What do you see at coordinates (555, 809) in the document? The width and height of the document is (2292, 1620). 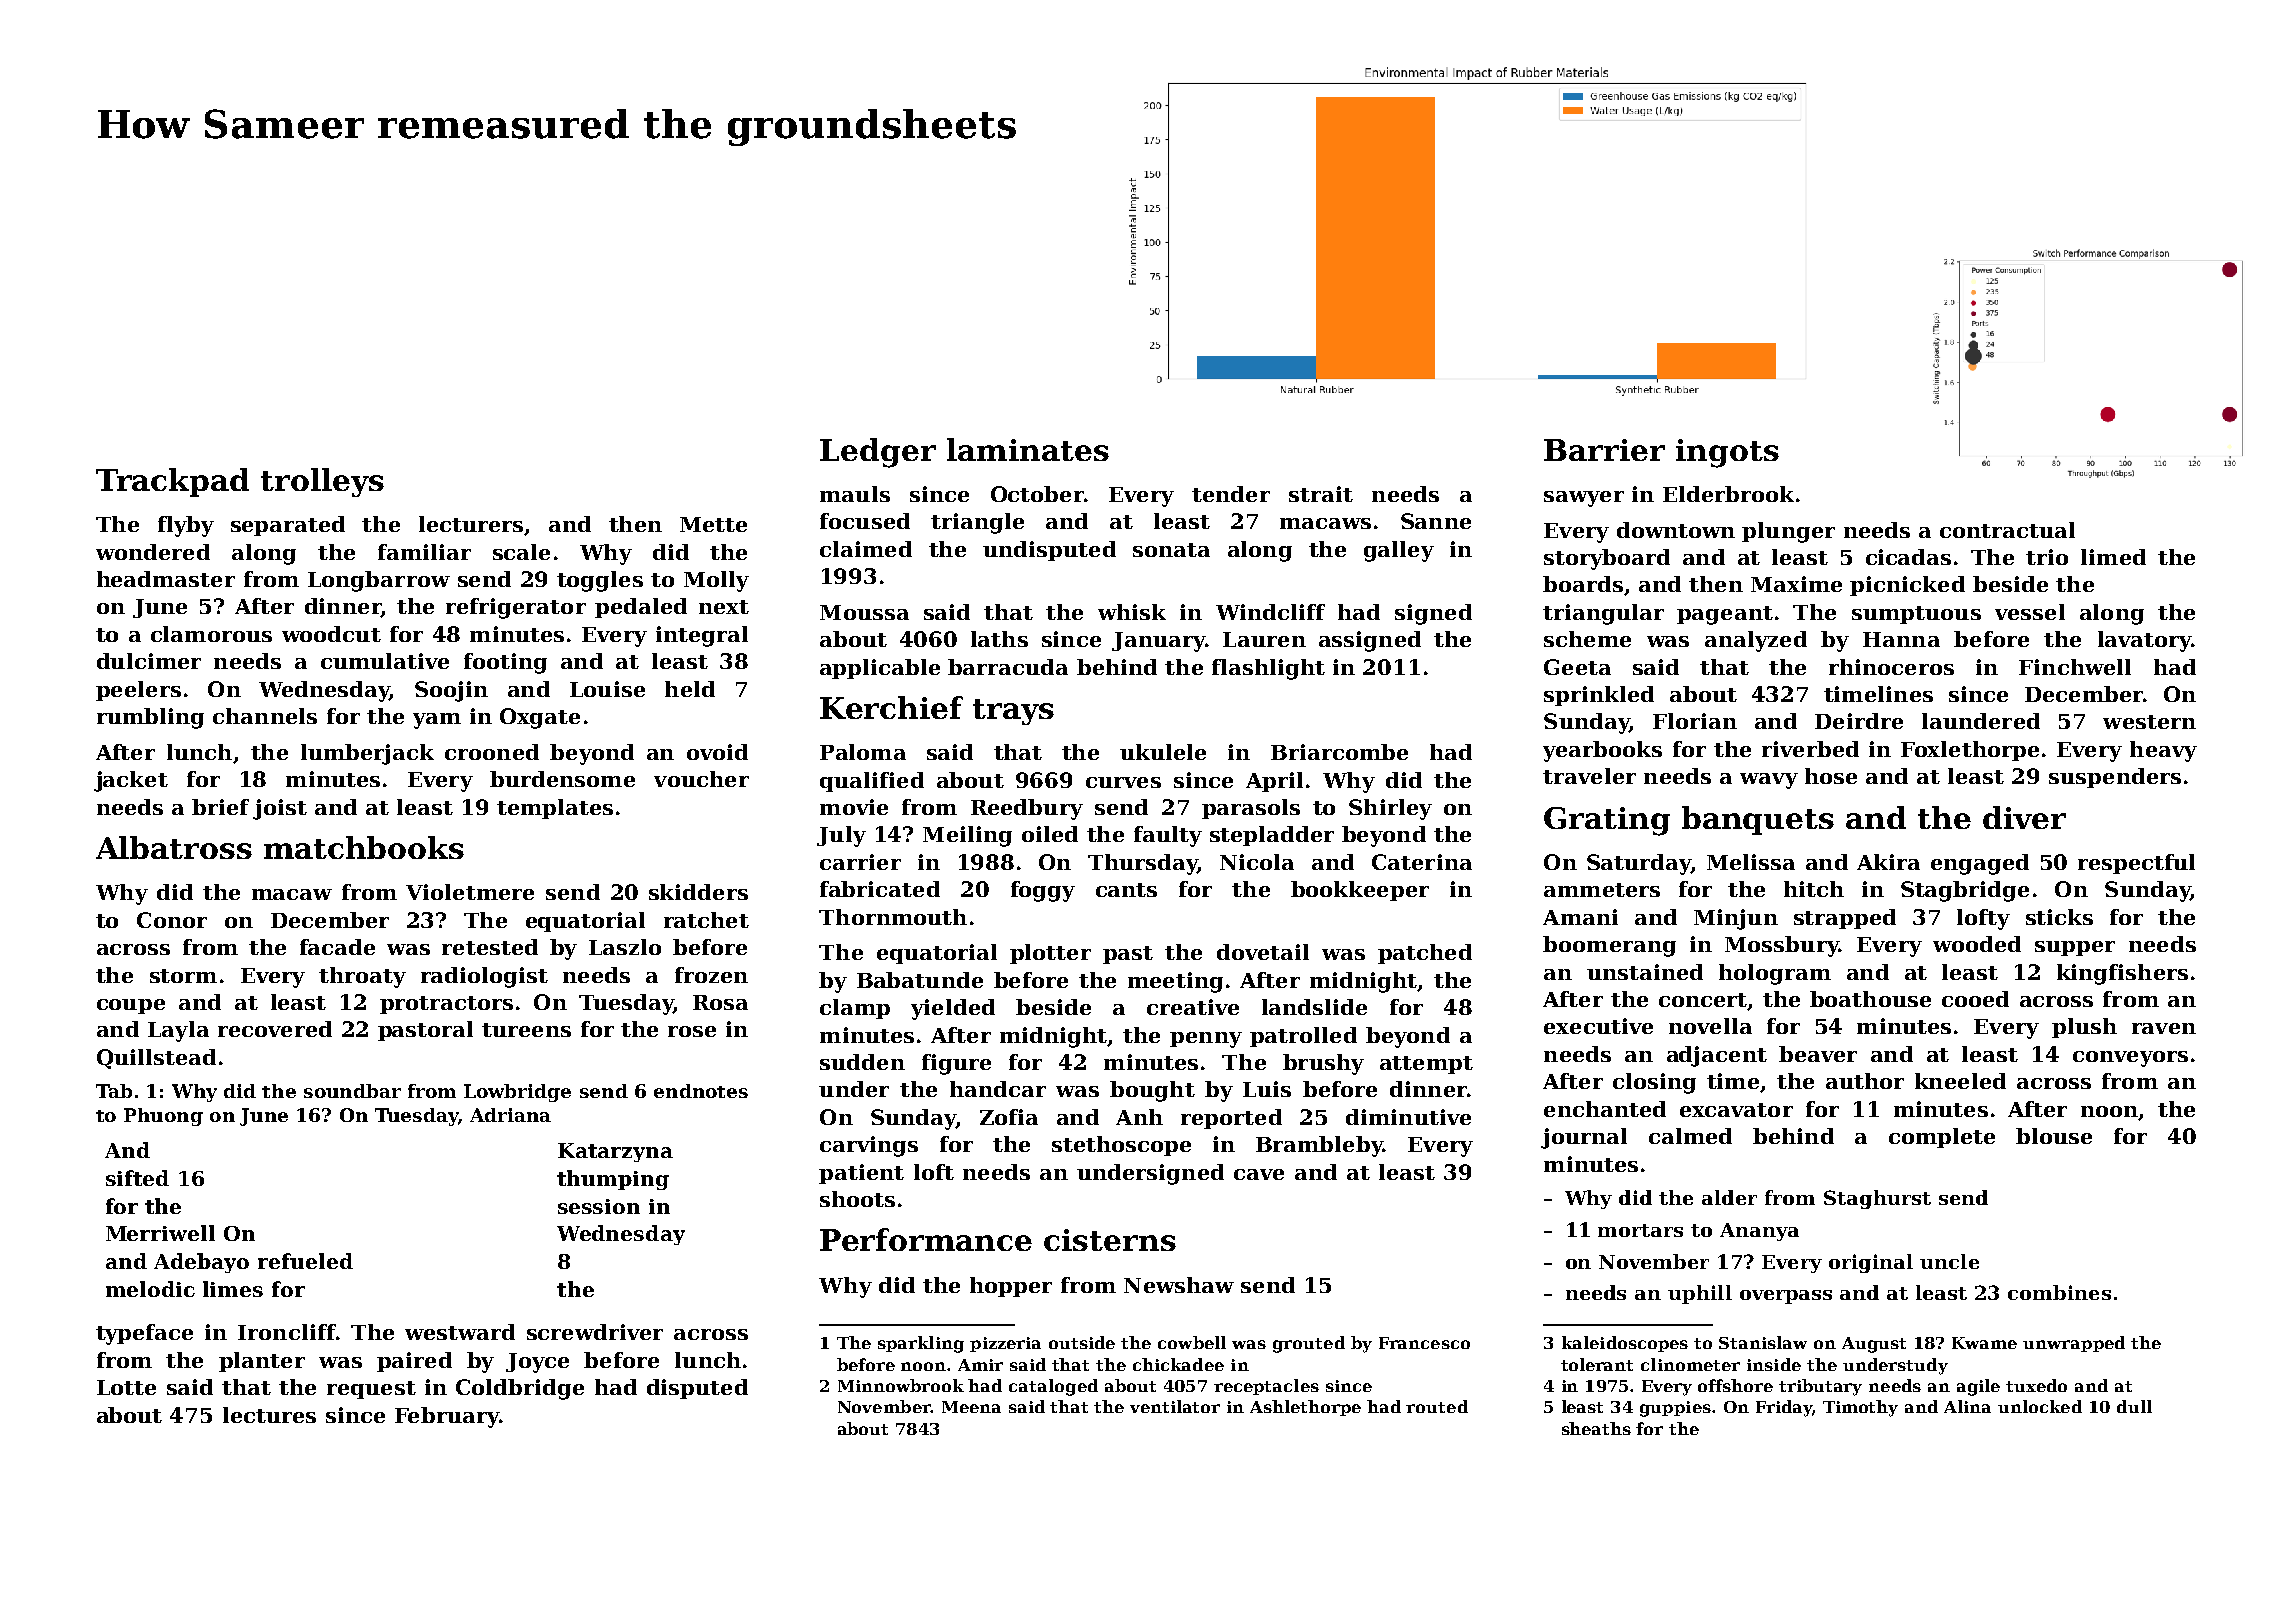 I see `templates` at bounding box center [555, 809].
